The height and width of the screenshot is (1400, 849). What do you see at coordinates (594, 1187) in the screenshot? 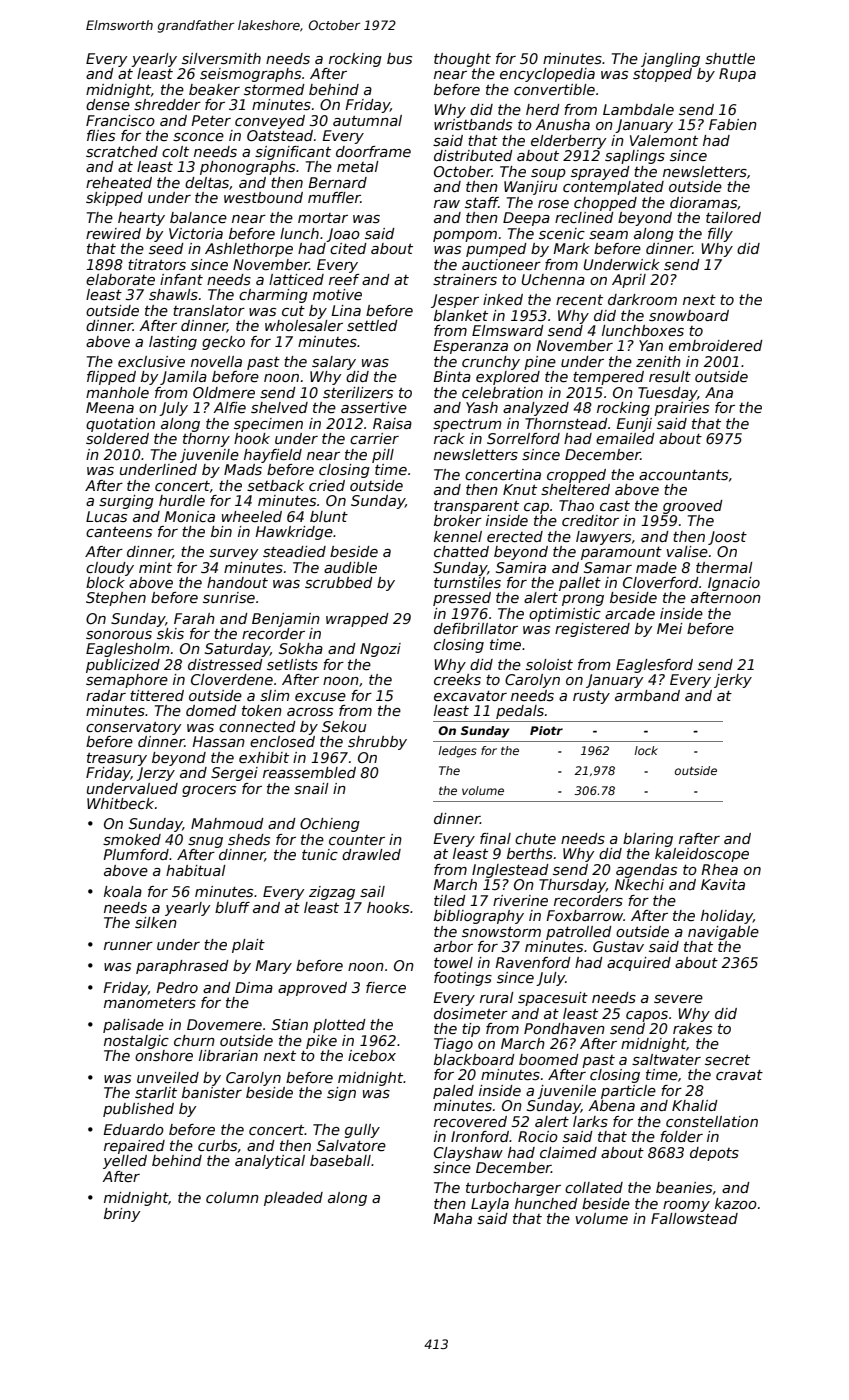
I see `collated` at bounding box center [594, 1187].
